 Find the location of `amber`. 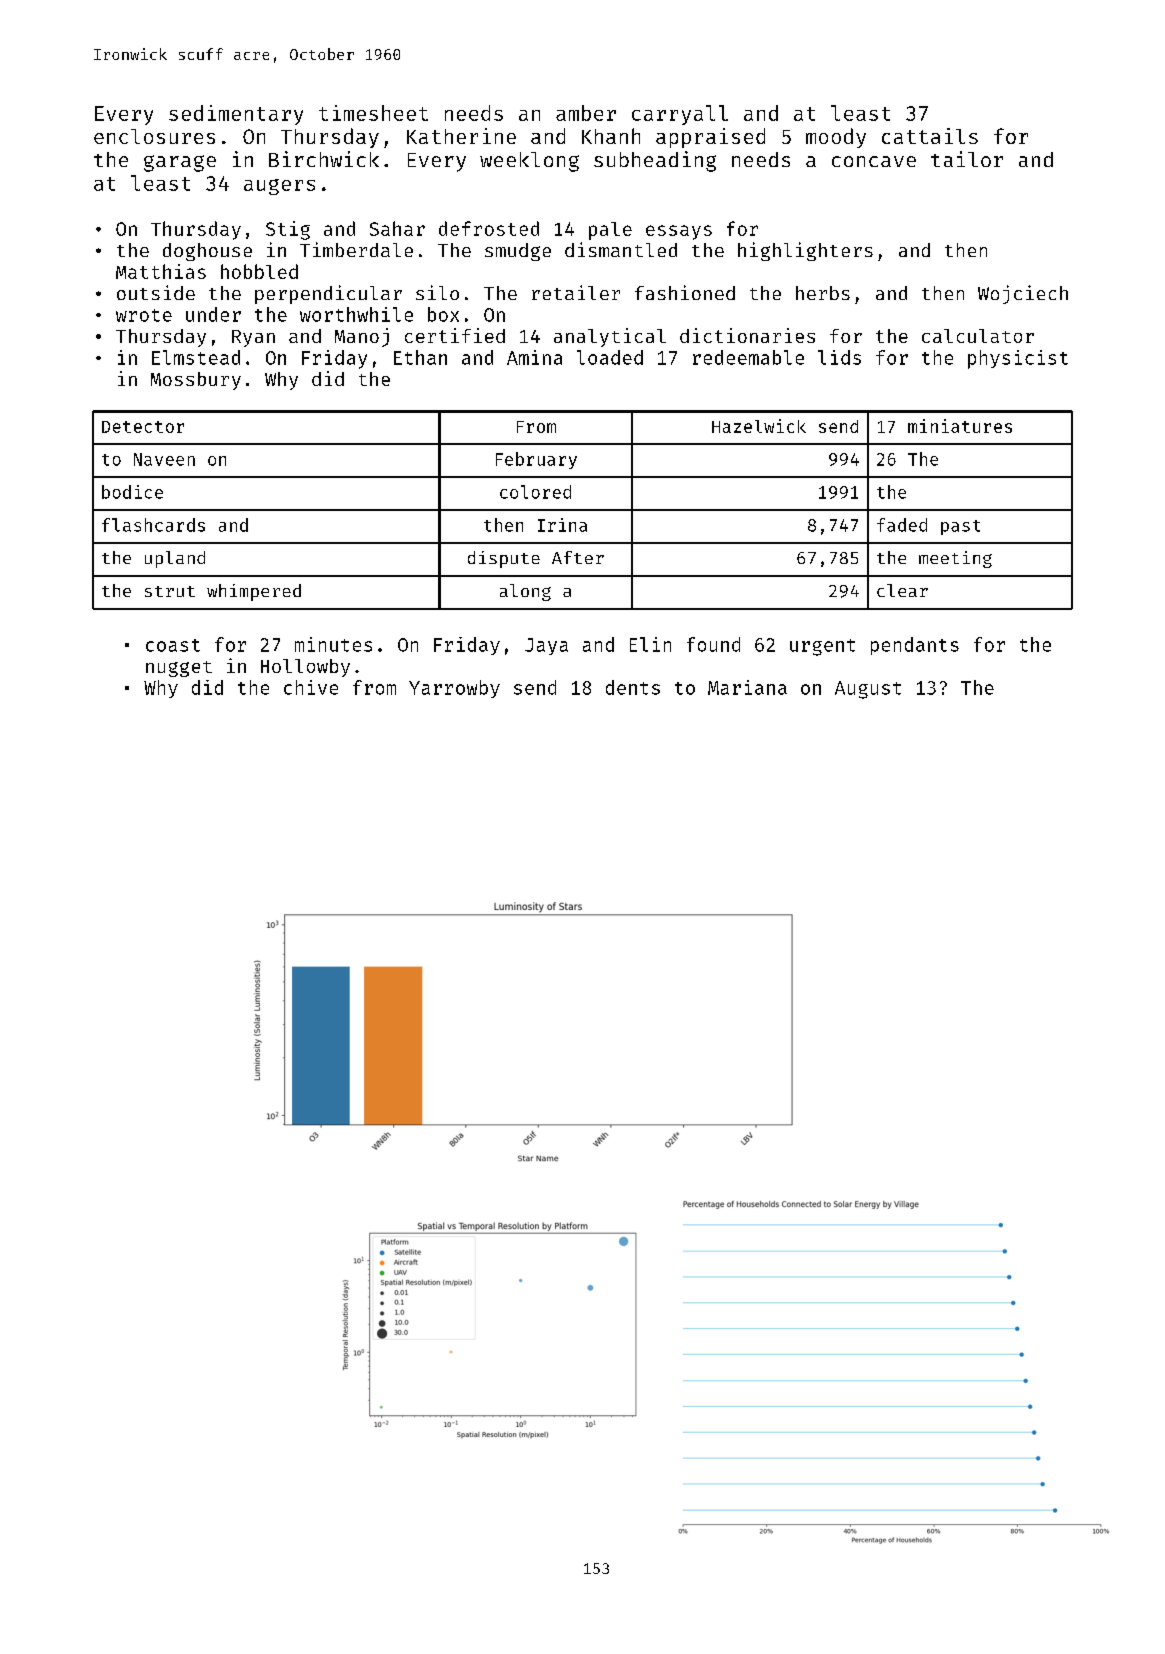

amber is located at coordinates (586, 113).
